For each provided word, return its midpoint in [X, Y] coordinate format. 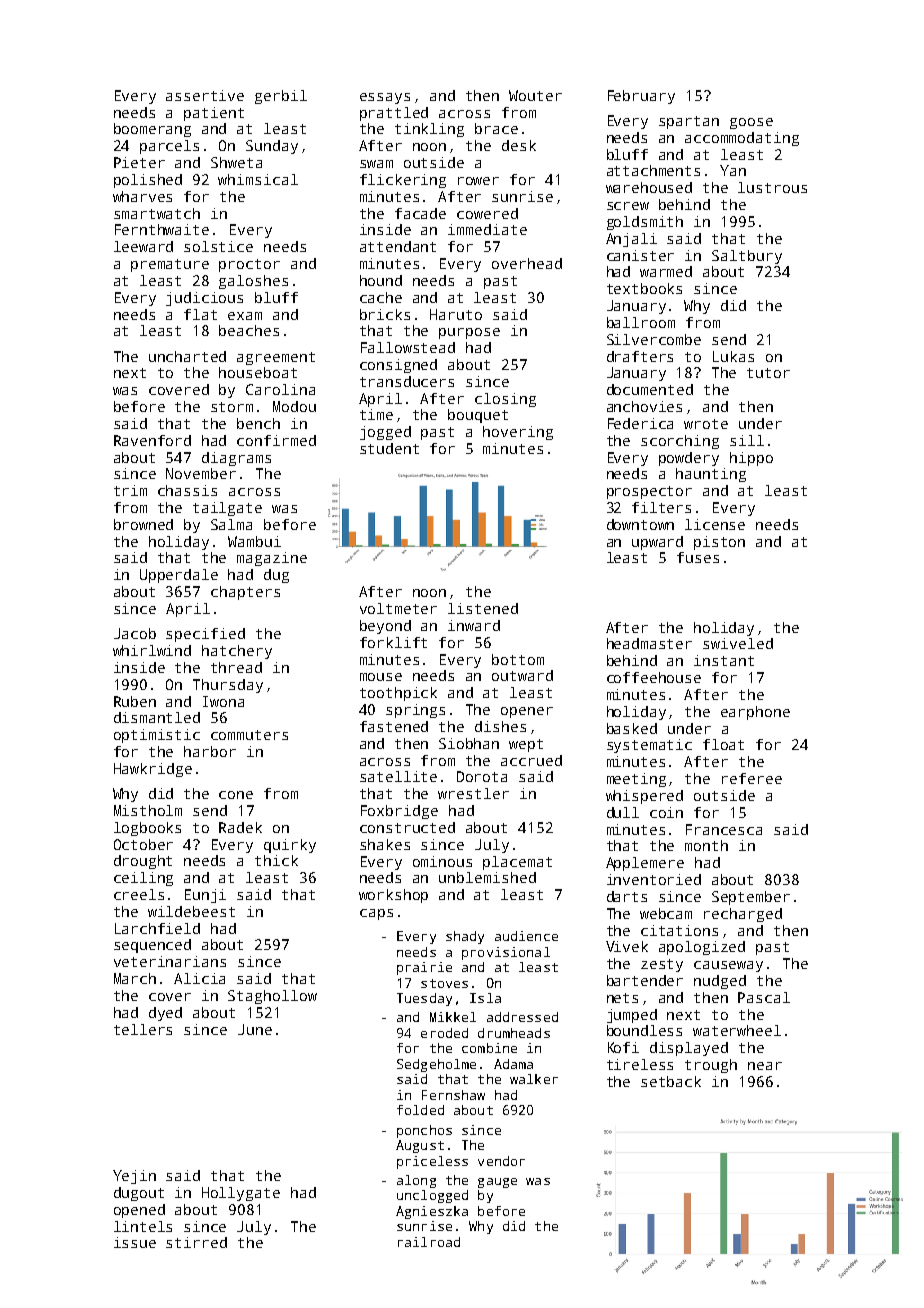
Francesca [724, 829]
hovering [518, 433]
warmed [666, 271]
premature [170, 265]
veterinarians [170, 961]
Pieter [139, 162]
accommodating [742, 139]
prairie [424, 968]
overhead [527, 263]
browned [143, 524]
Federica [640, 423]
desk [519, 145]
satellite [398, 776]
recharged [743, 915]
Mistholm [148, 810]
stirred [196, 1242]
